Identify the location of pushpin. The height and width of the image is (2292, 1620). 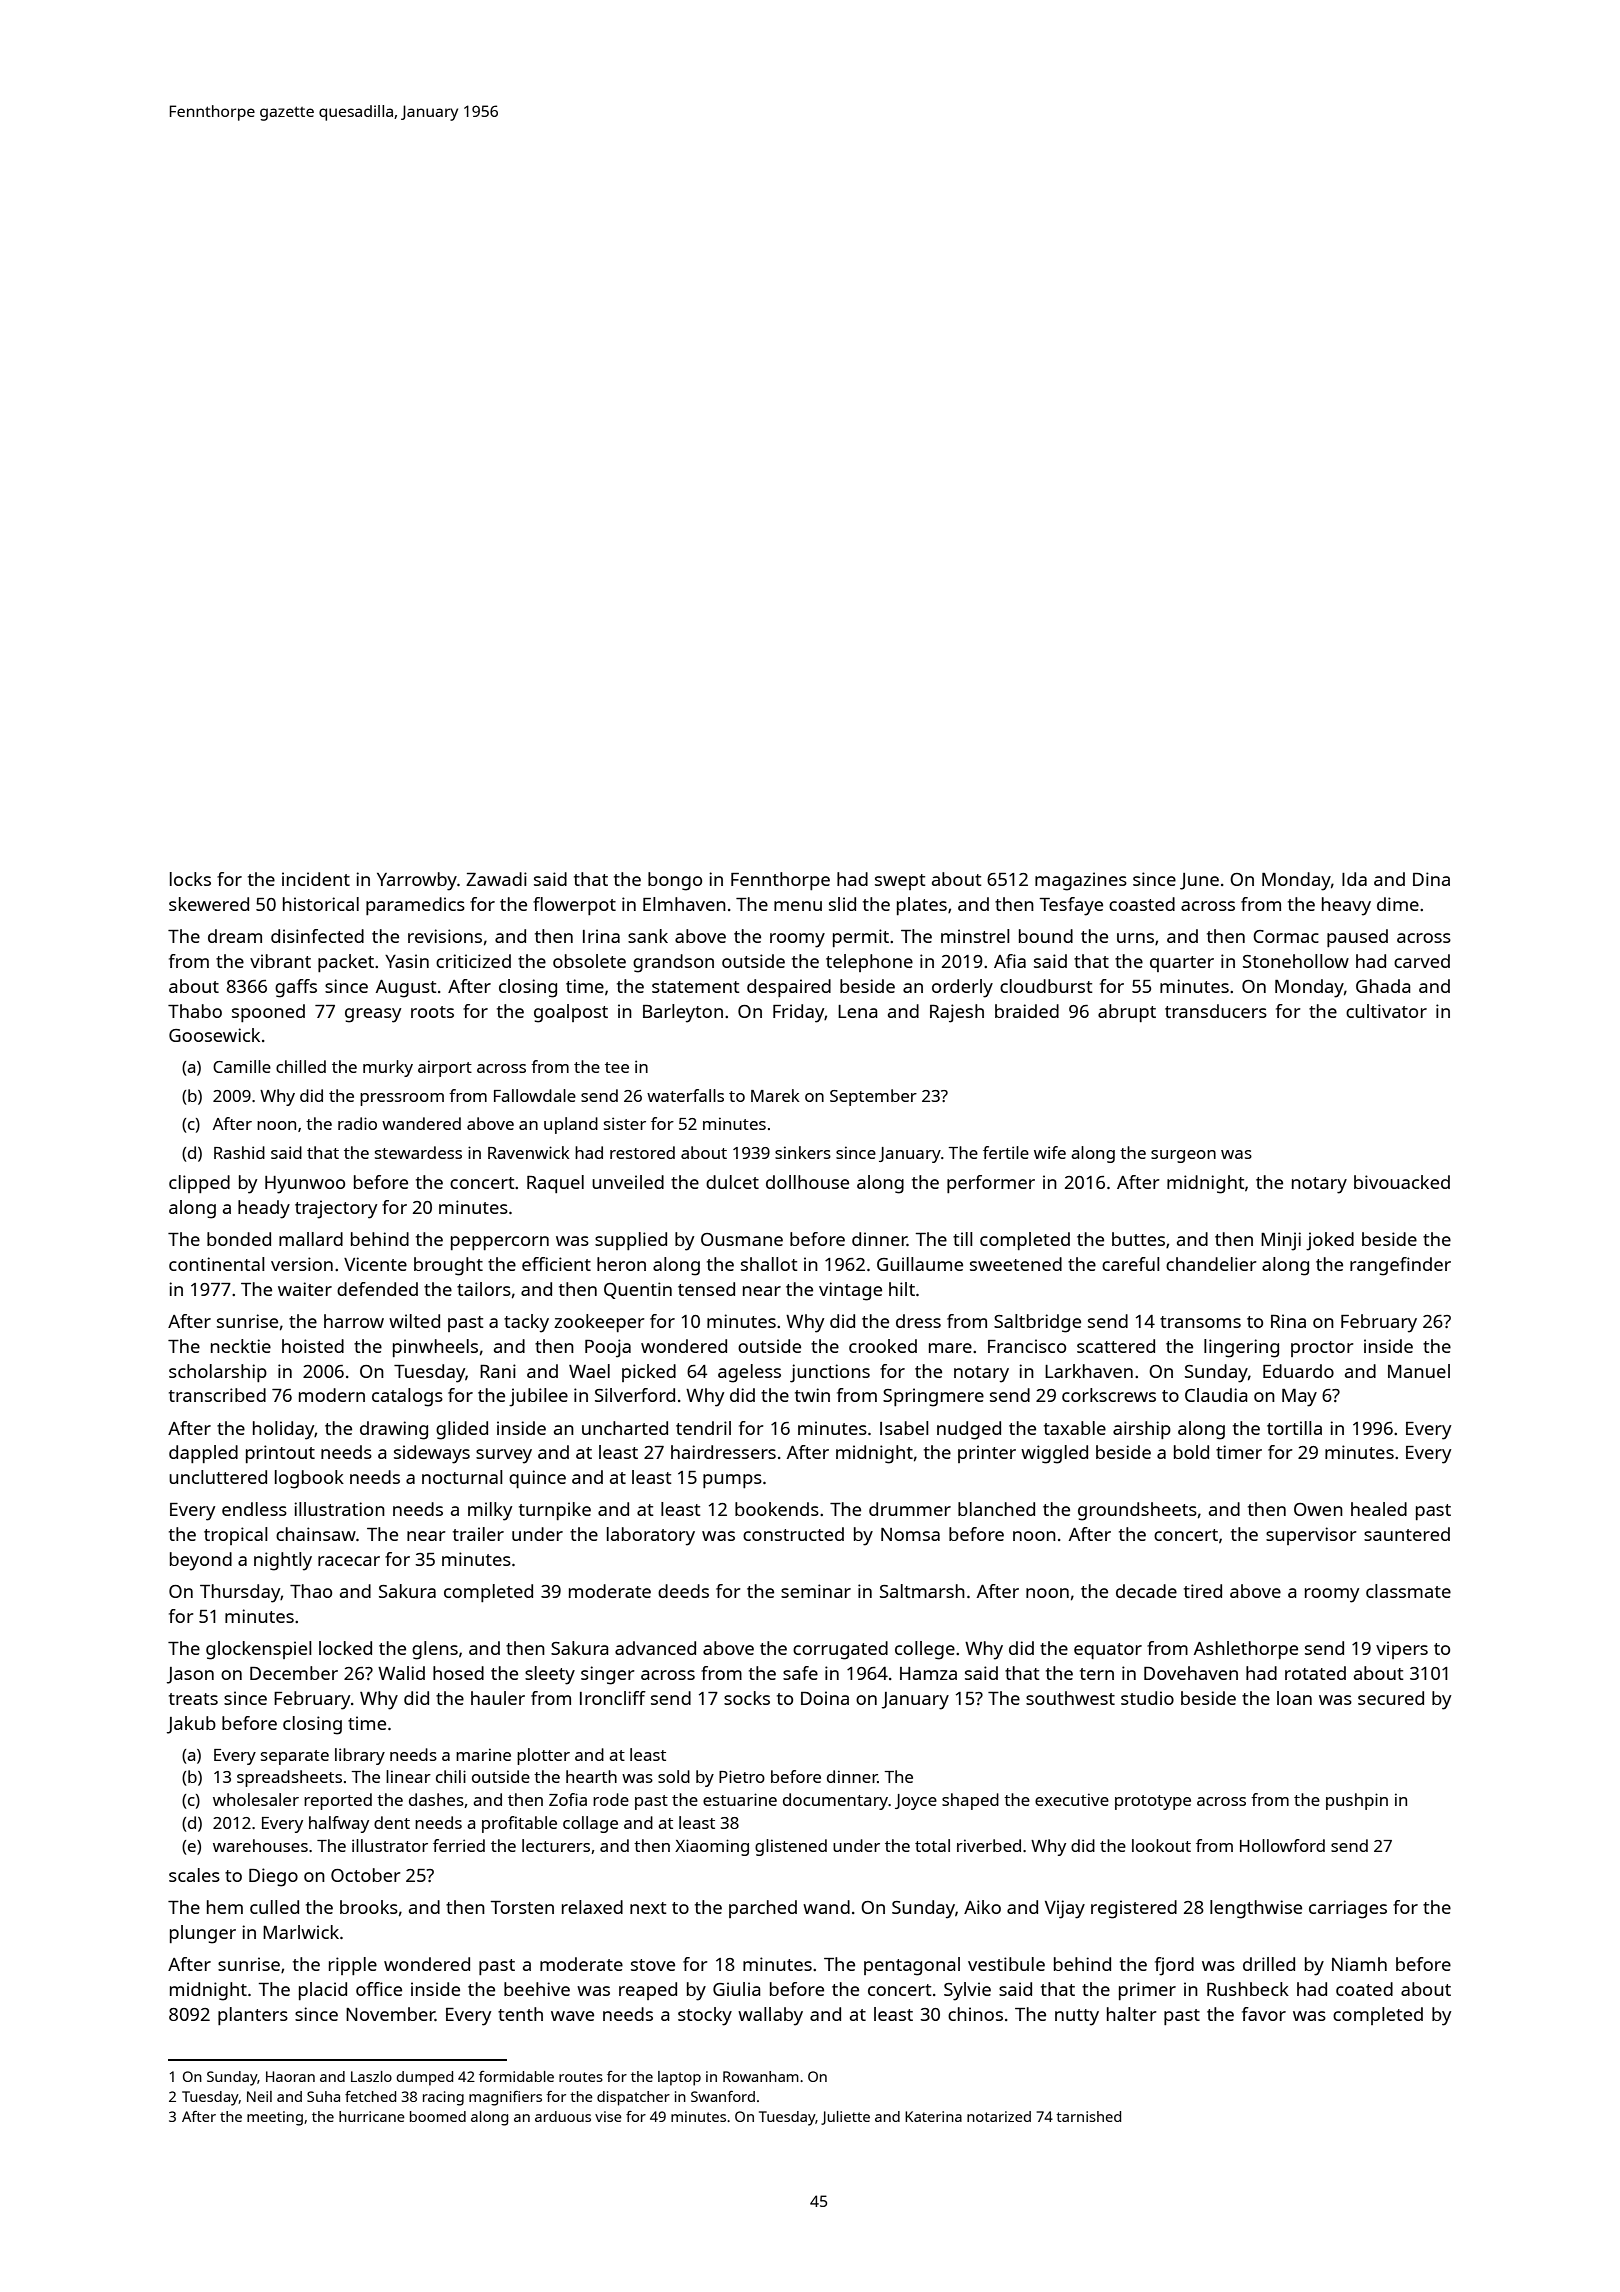
(1357, 1801).
